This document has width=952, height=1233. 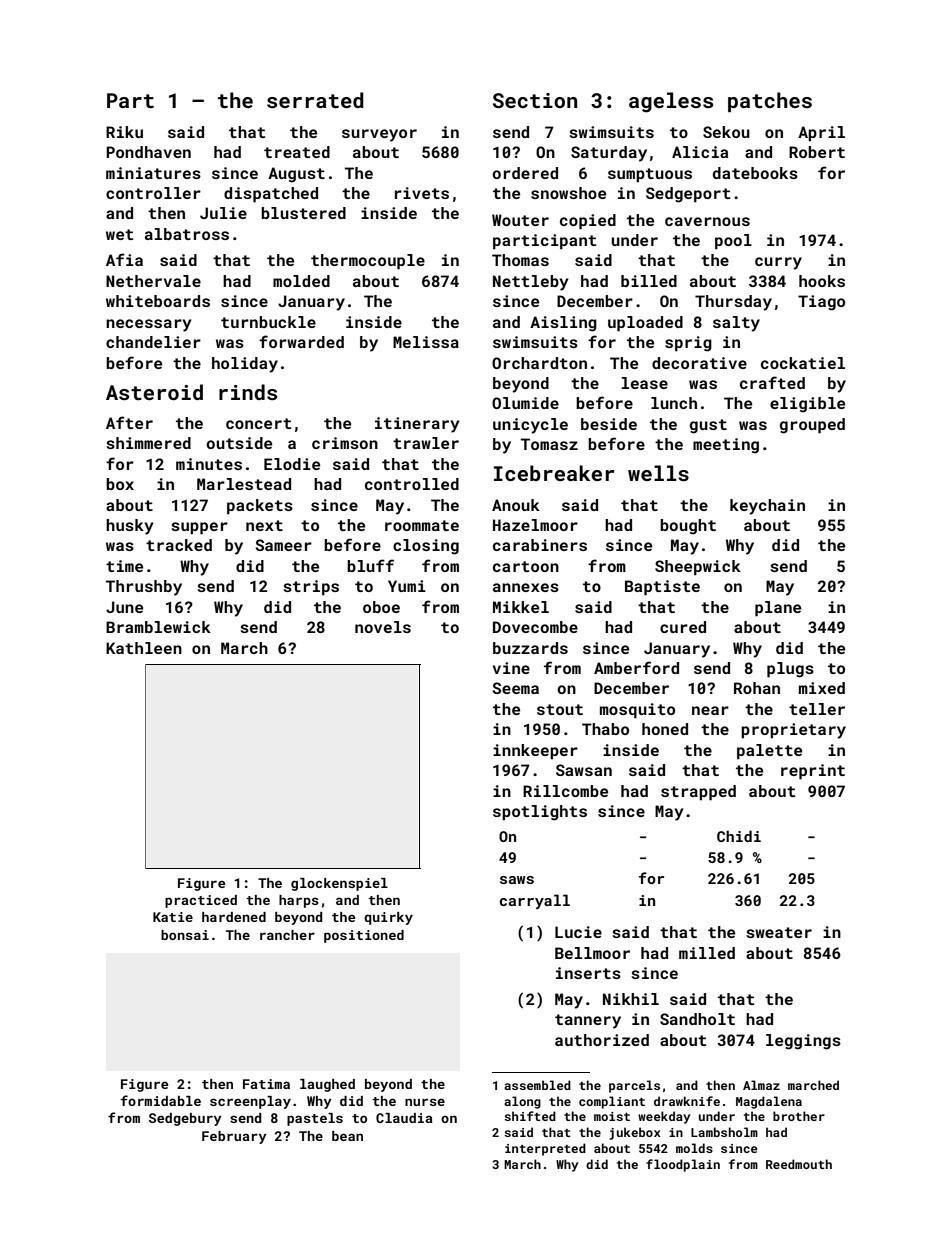 What do you see at coordinates (821, 303) in the document?
I see `Tiago` at bounding box center [821, 303].
